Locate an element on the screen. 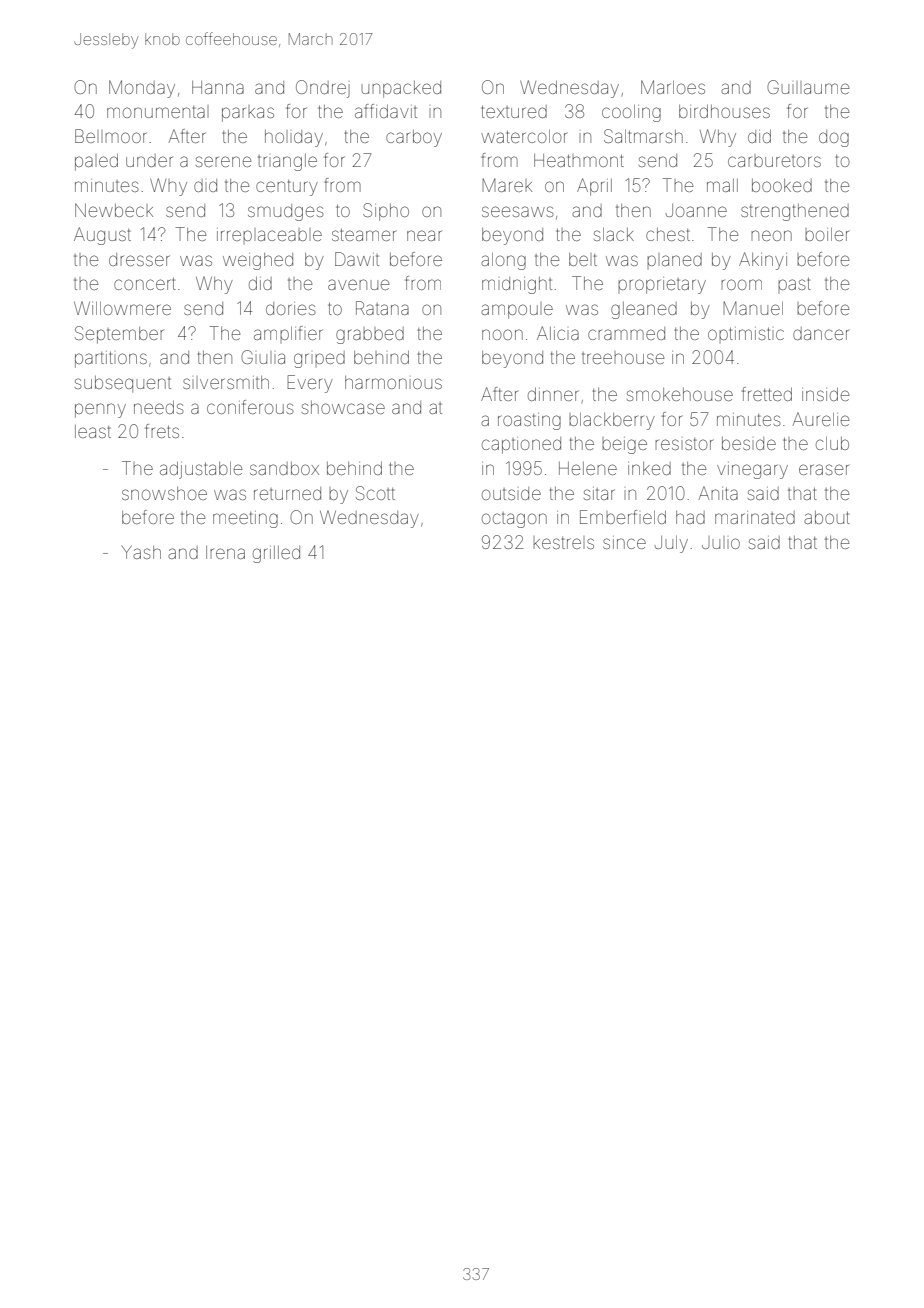  parkas is located at coordinates (248, 114).
